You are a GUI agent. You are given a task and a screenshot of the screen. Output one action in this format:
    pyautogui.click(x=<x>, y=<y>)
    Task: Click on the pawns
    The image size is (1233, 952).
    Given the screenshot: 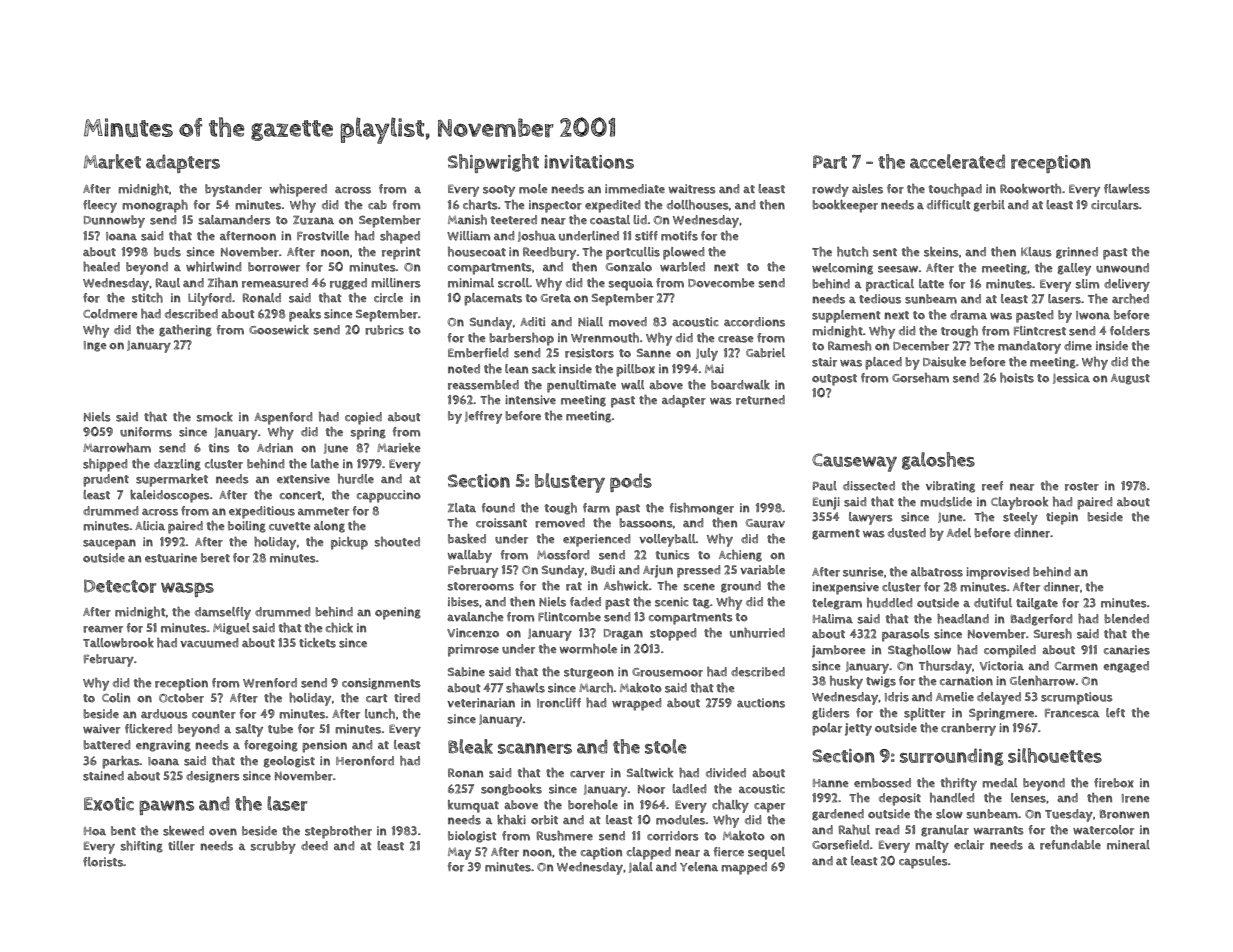 What is the action you would take?
    pyautogui.click(x=166, y=807)
